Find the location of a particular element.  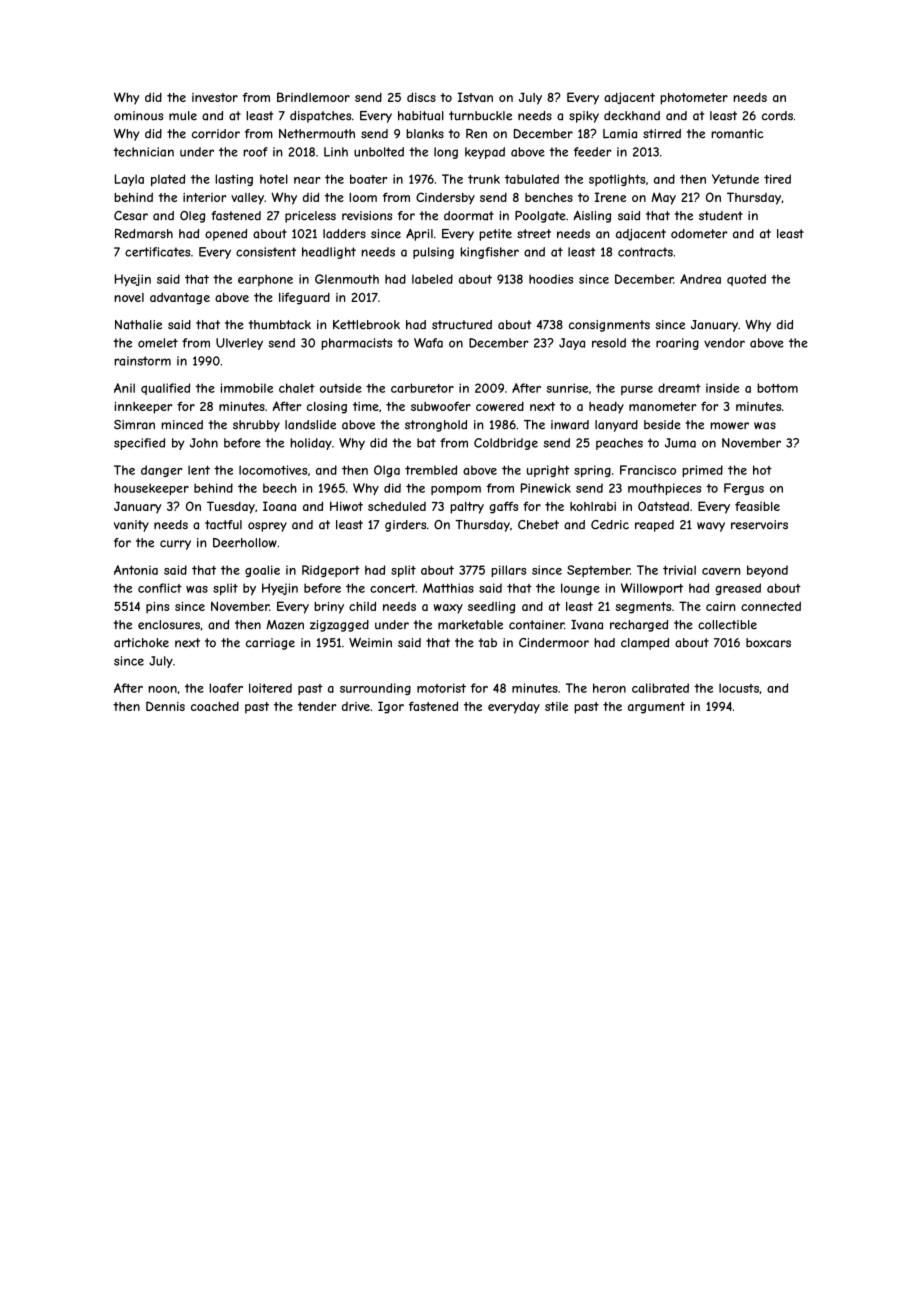

May is located at coordinates (663, 198).
